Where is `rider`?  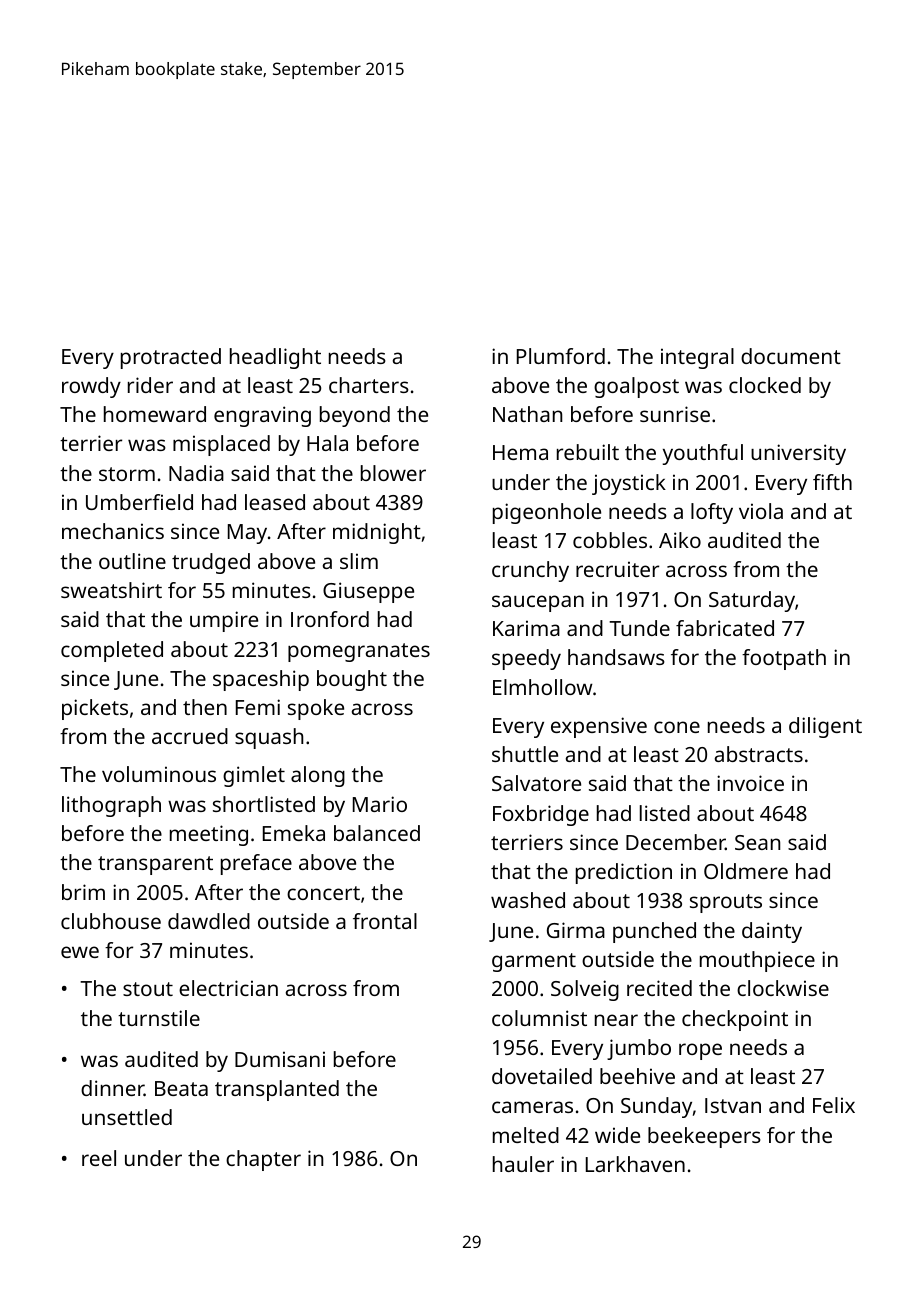
rider is located at coordinates (150, 385).
